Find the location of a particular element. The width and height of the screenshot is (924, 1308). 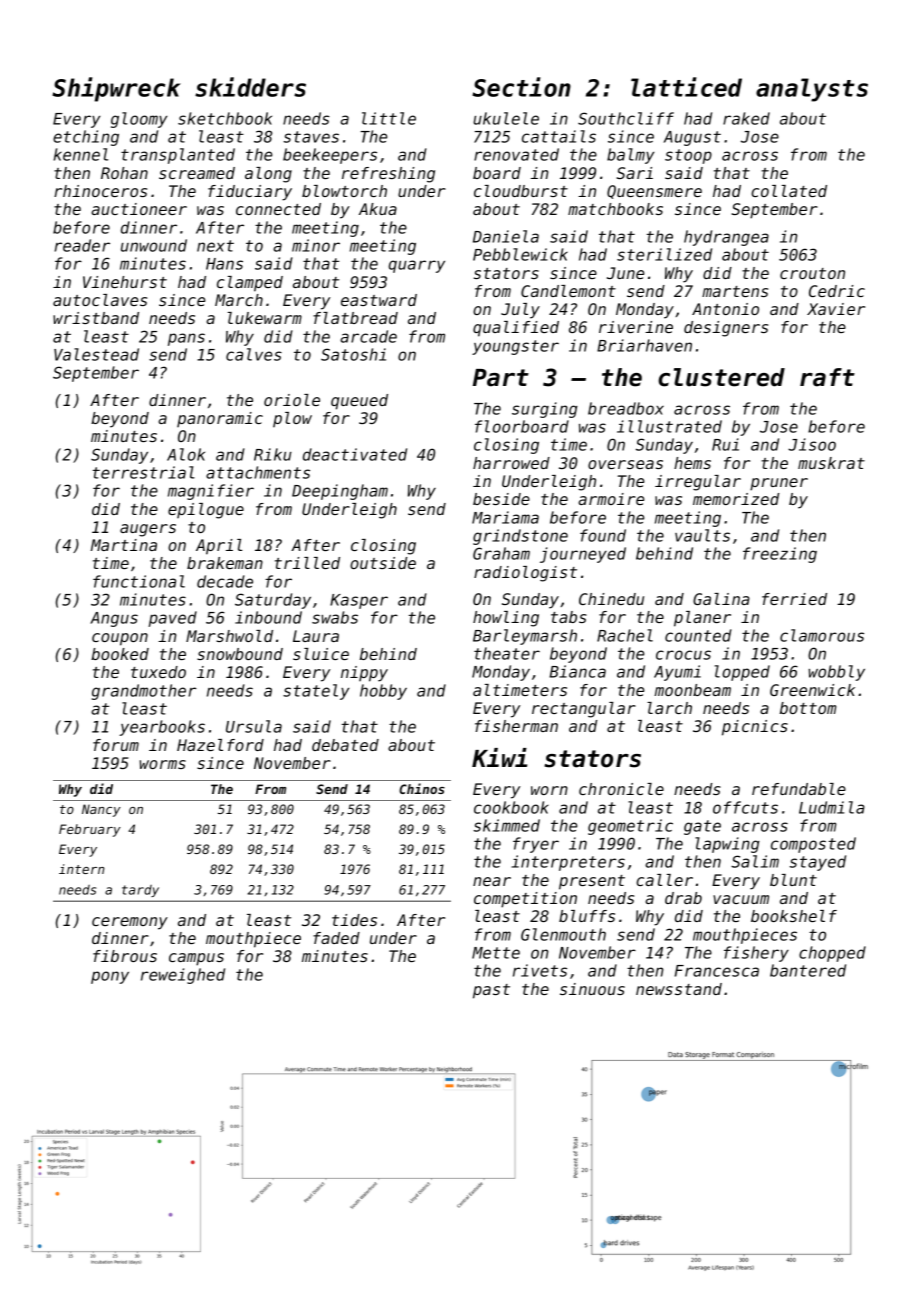

panoramic is located at coordinates (220, 419).
